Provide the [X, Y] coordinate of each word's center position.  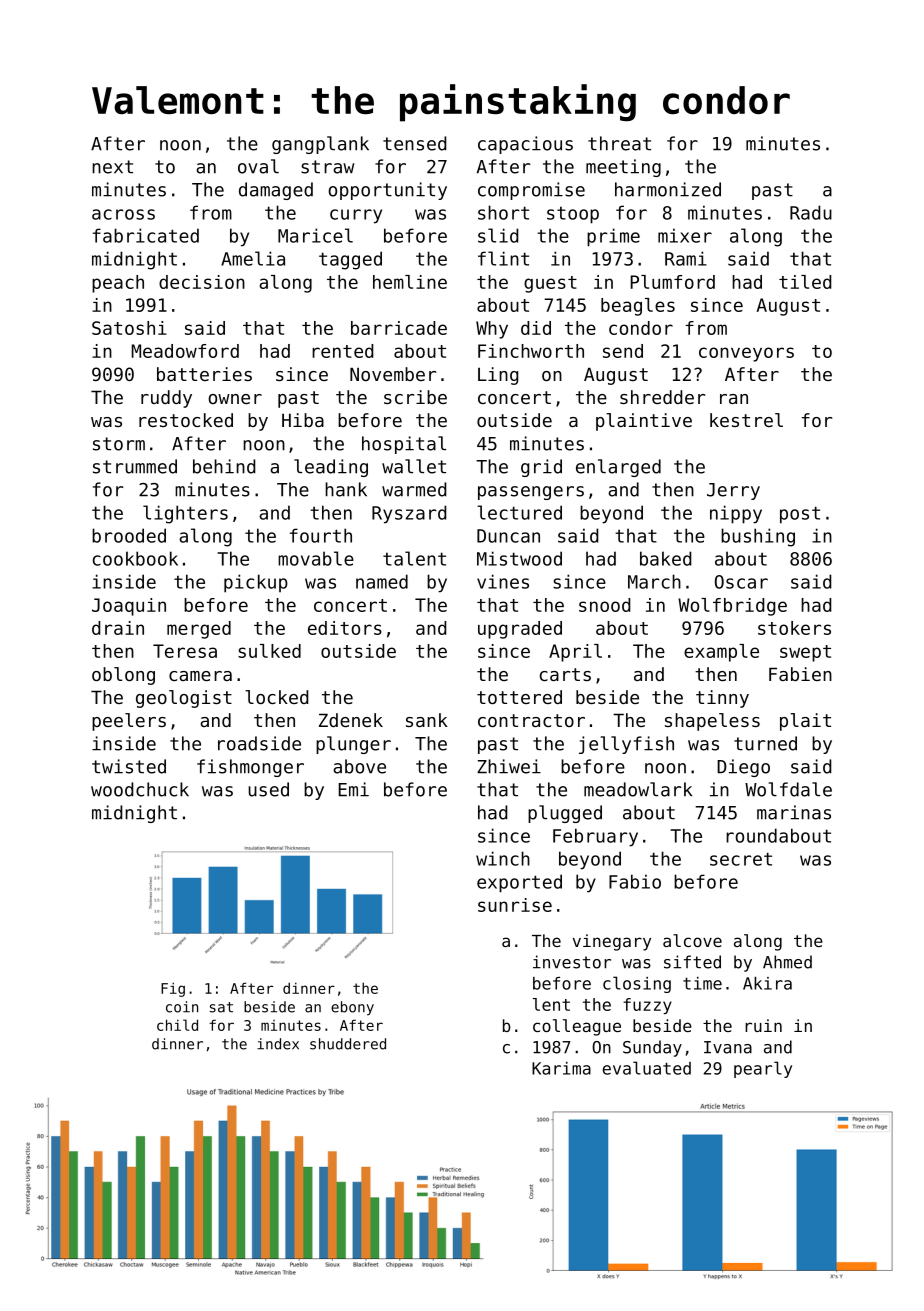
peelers [129, 722]
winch [503, 858]
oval [258, 166]
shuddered [348, 1044]
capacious [525, 145]
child [177, 1025]
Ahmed [787, 962]
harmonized [668, 189]
